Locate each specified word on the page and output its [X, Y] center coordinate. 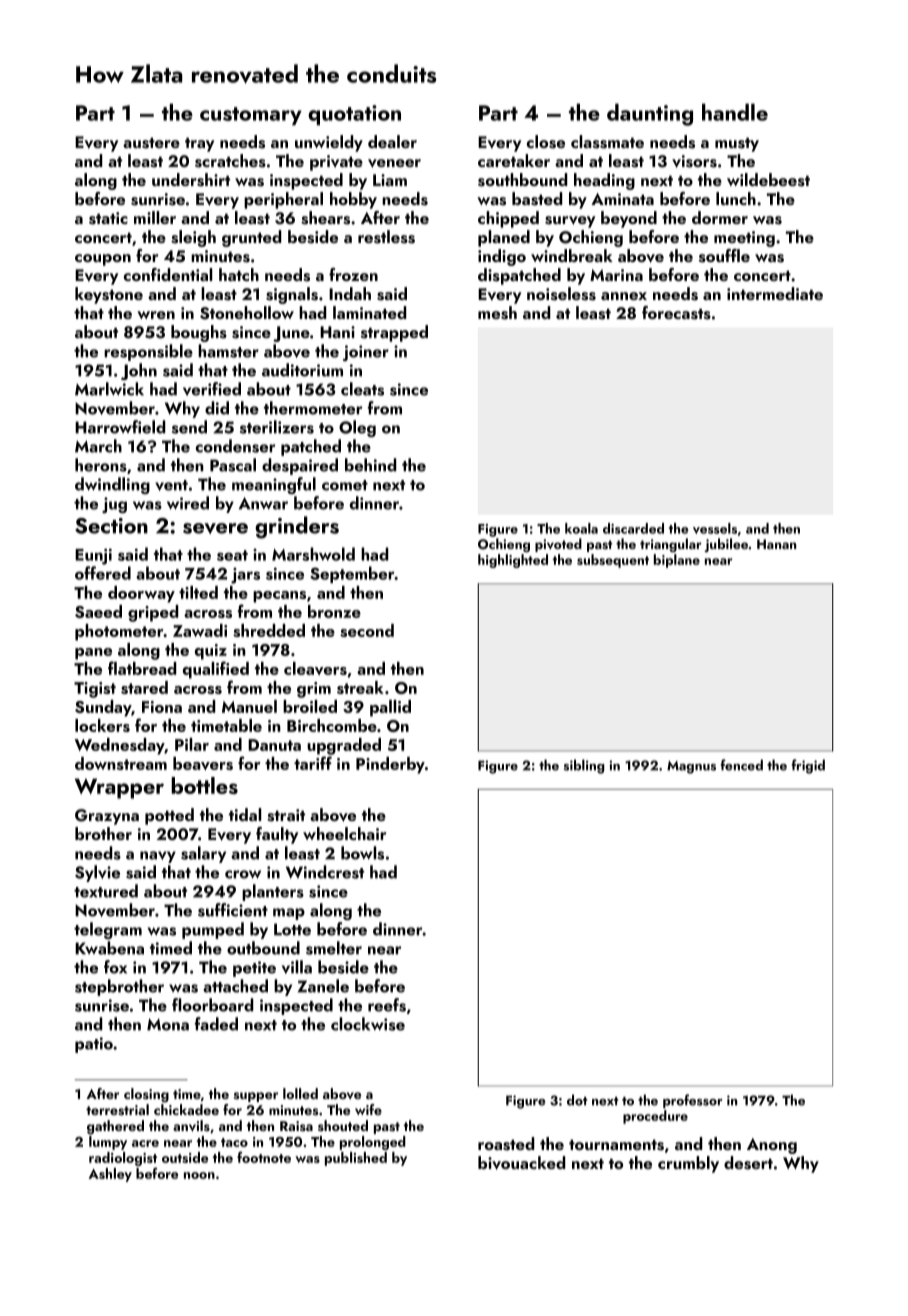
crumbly [688, 1164]
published [356, 1159]
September [352, 574]
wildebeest [768, 180]
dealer [392, 141]
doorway [141, 594]
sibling [584, 766]
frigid [808, 766]
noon [199, 1175]
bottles [204, 785]
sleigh [193, 238]
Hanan [776, 544]
